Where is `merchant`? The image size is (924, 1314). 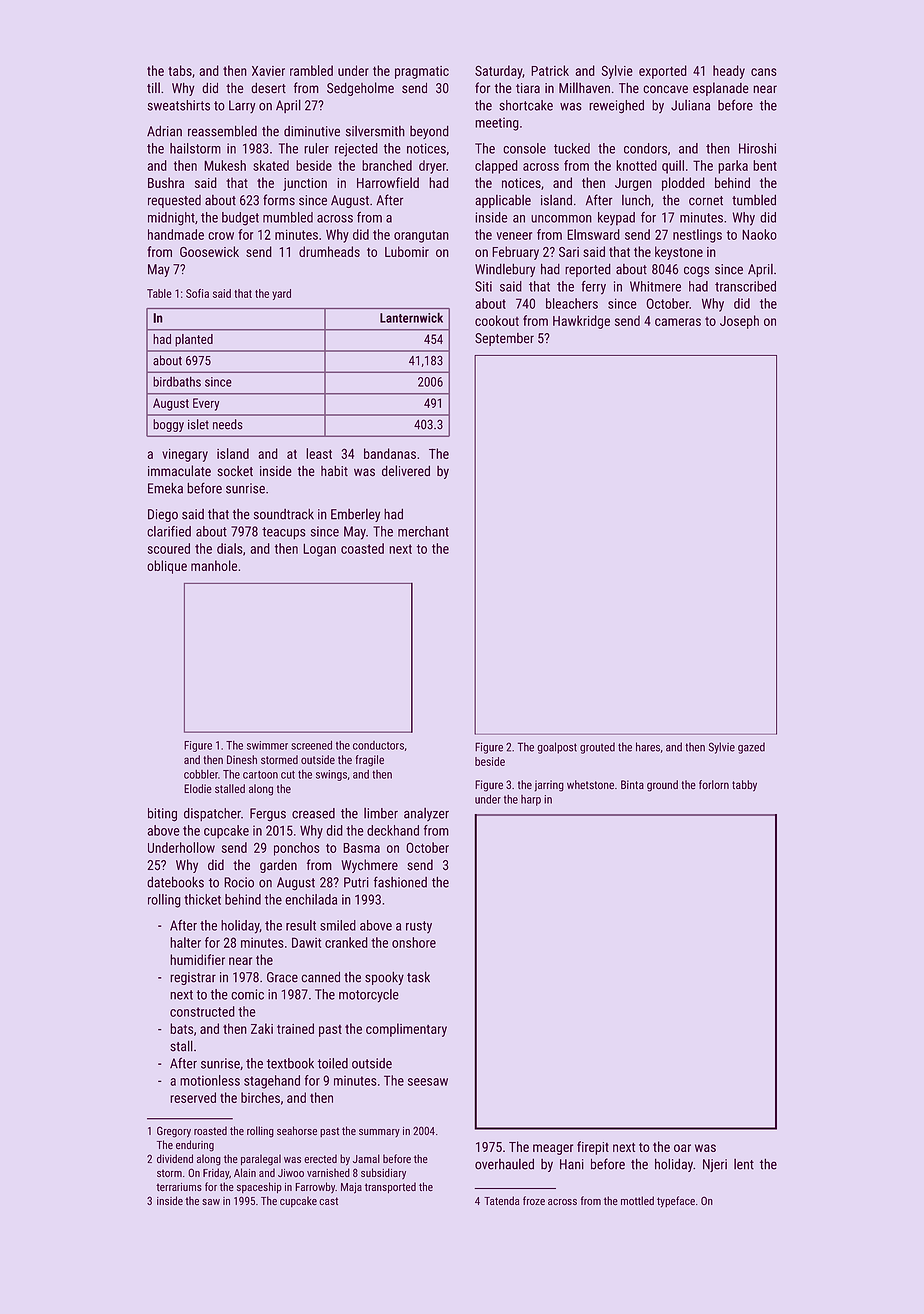 merchant is located at coordinates (423, 531).
